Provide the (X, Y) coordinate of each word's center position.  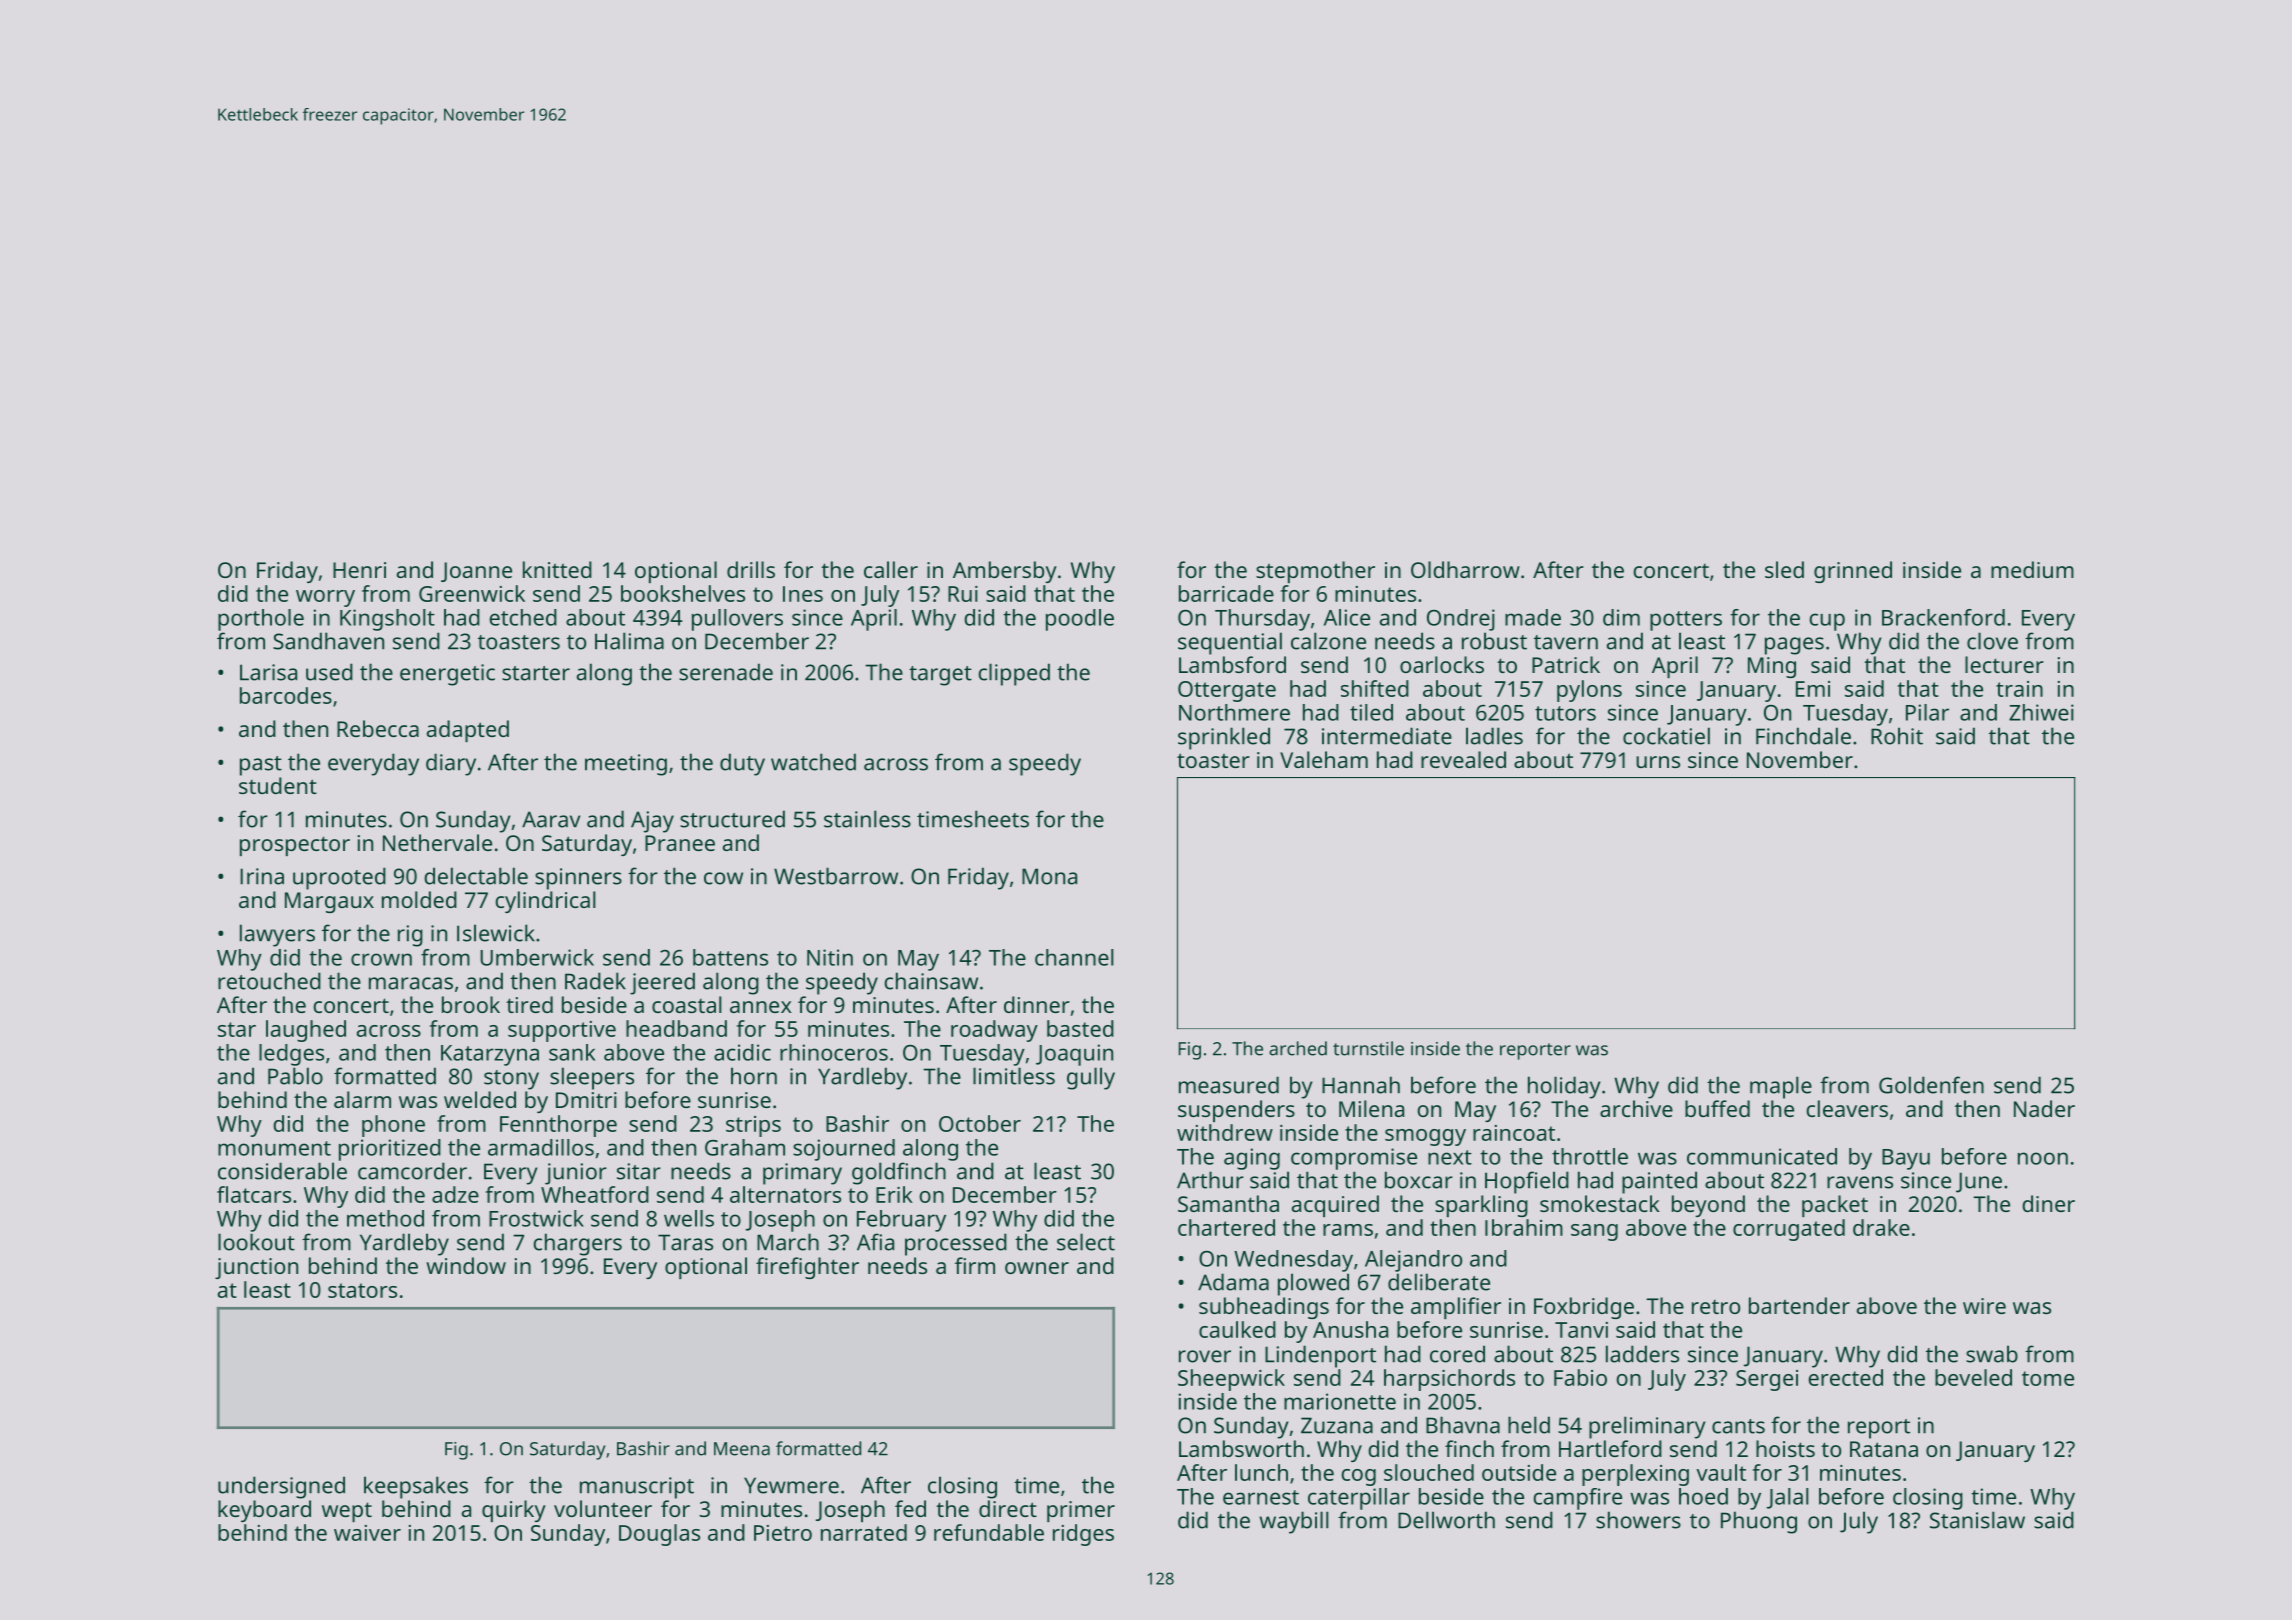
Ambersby (1005, 572)
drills (751, 569)
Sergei (1767, 1380)
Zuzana (1337, 1425)
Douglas (659, 1535)
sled (1784, 569)
